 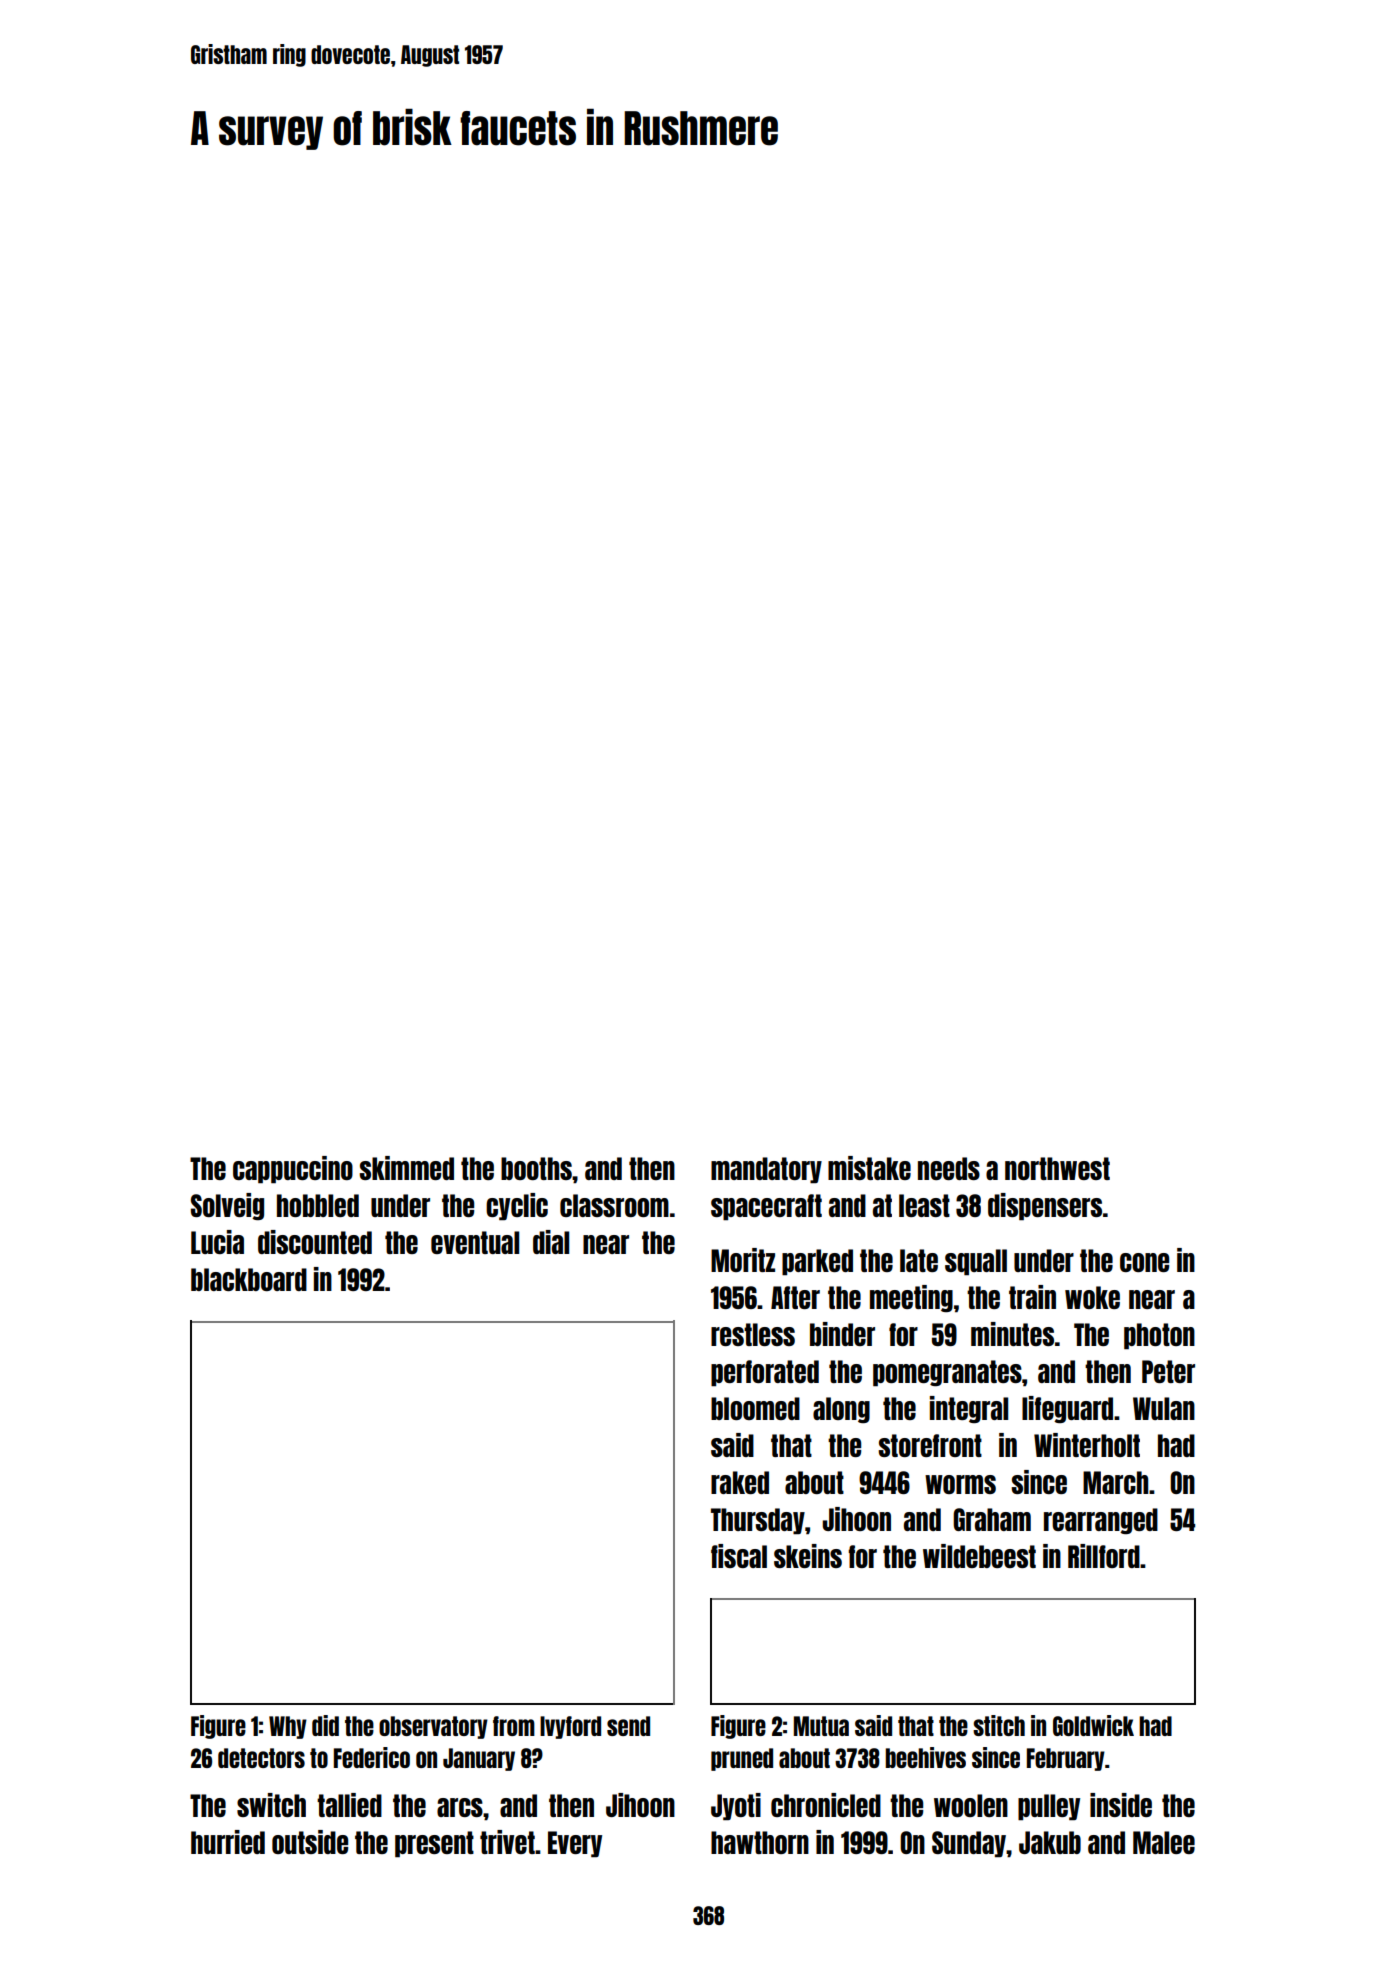 What do you see at coordinates (949, 1168) in the image?
I see `needs` at bounding box center [949, 1168].
